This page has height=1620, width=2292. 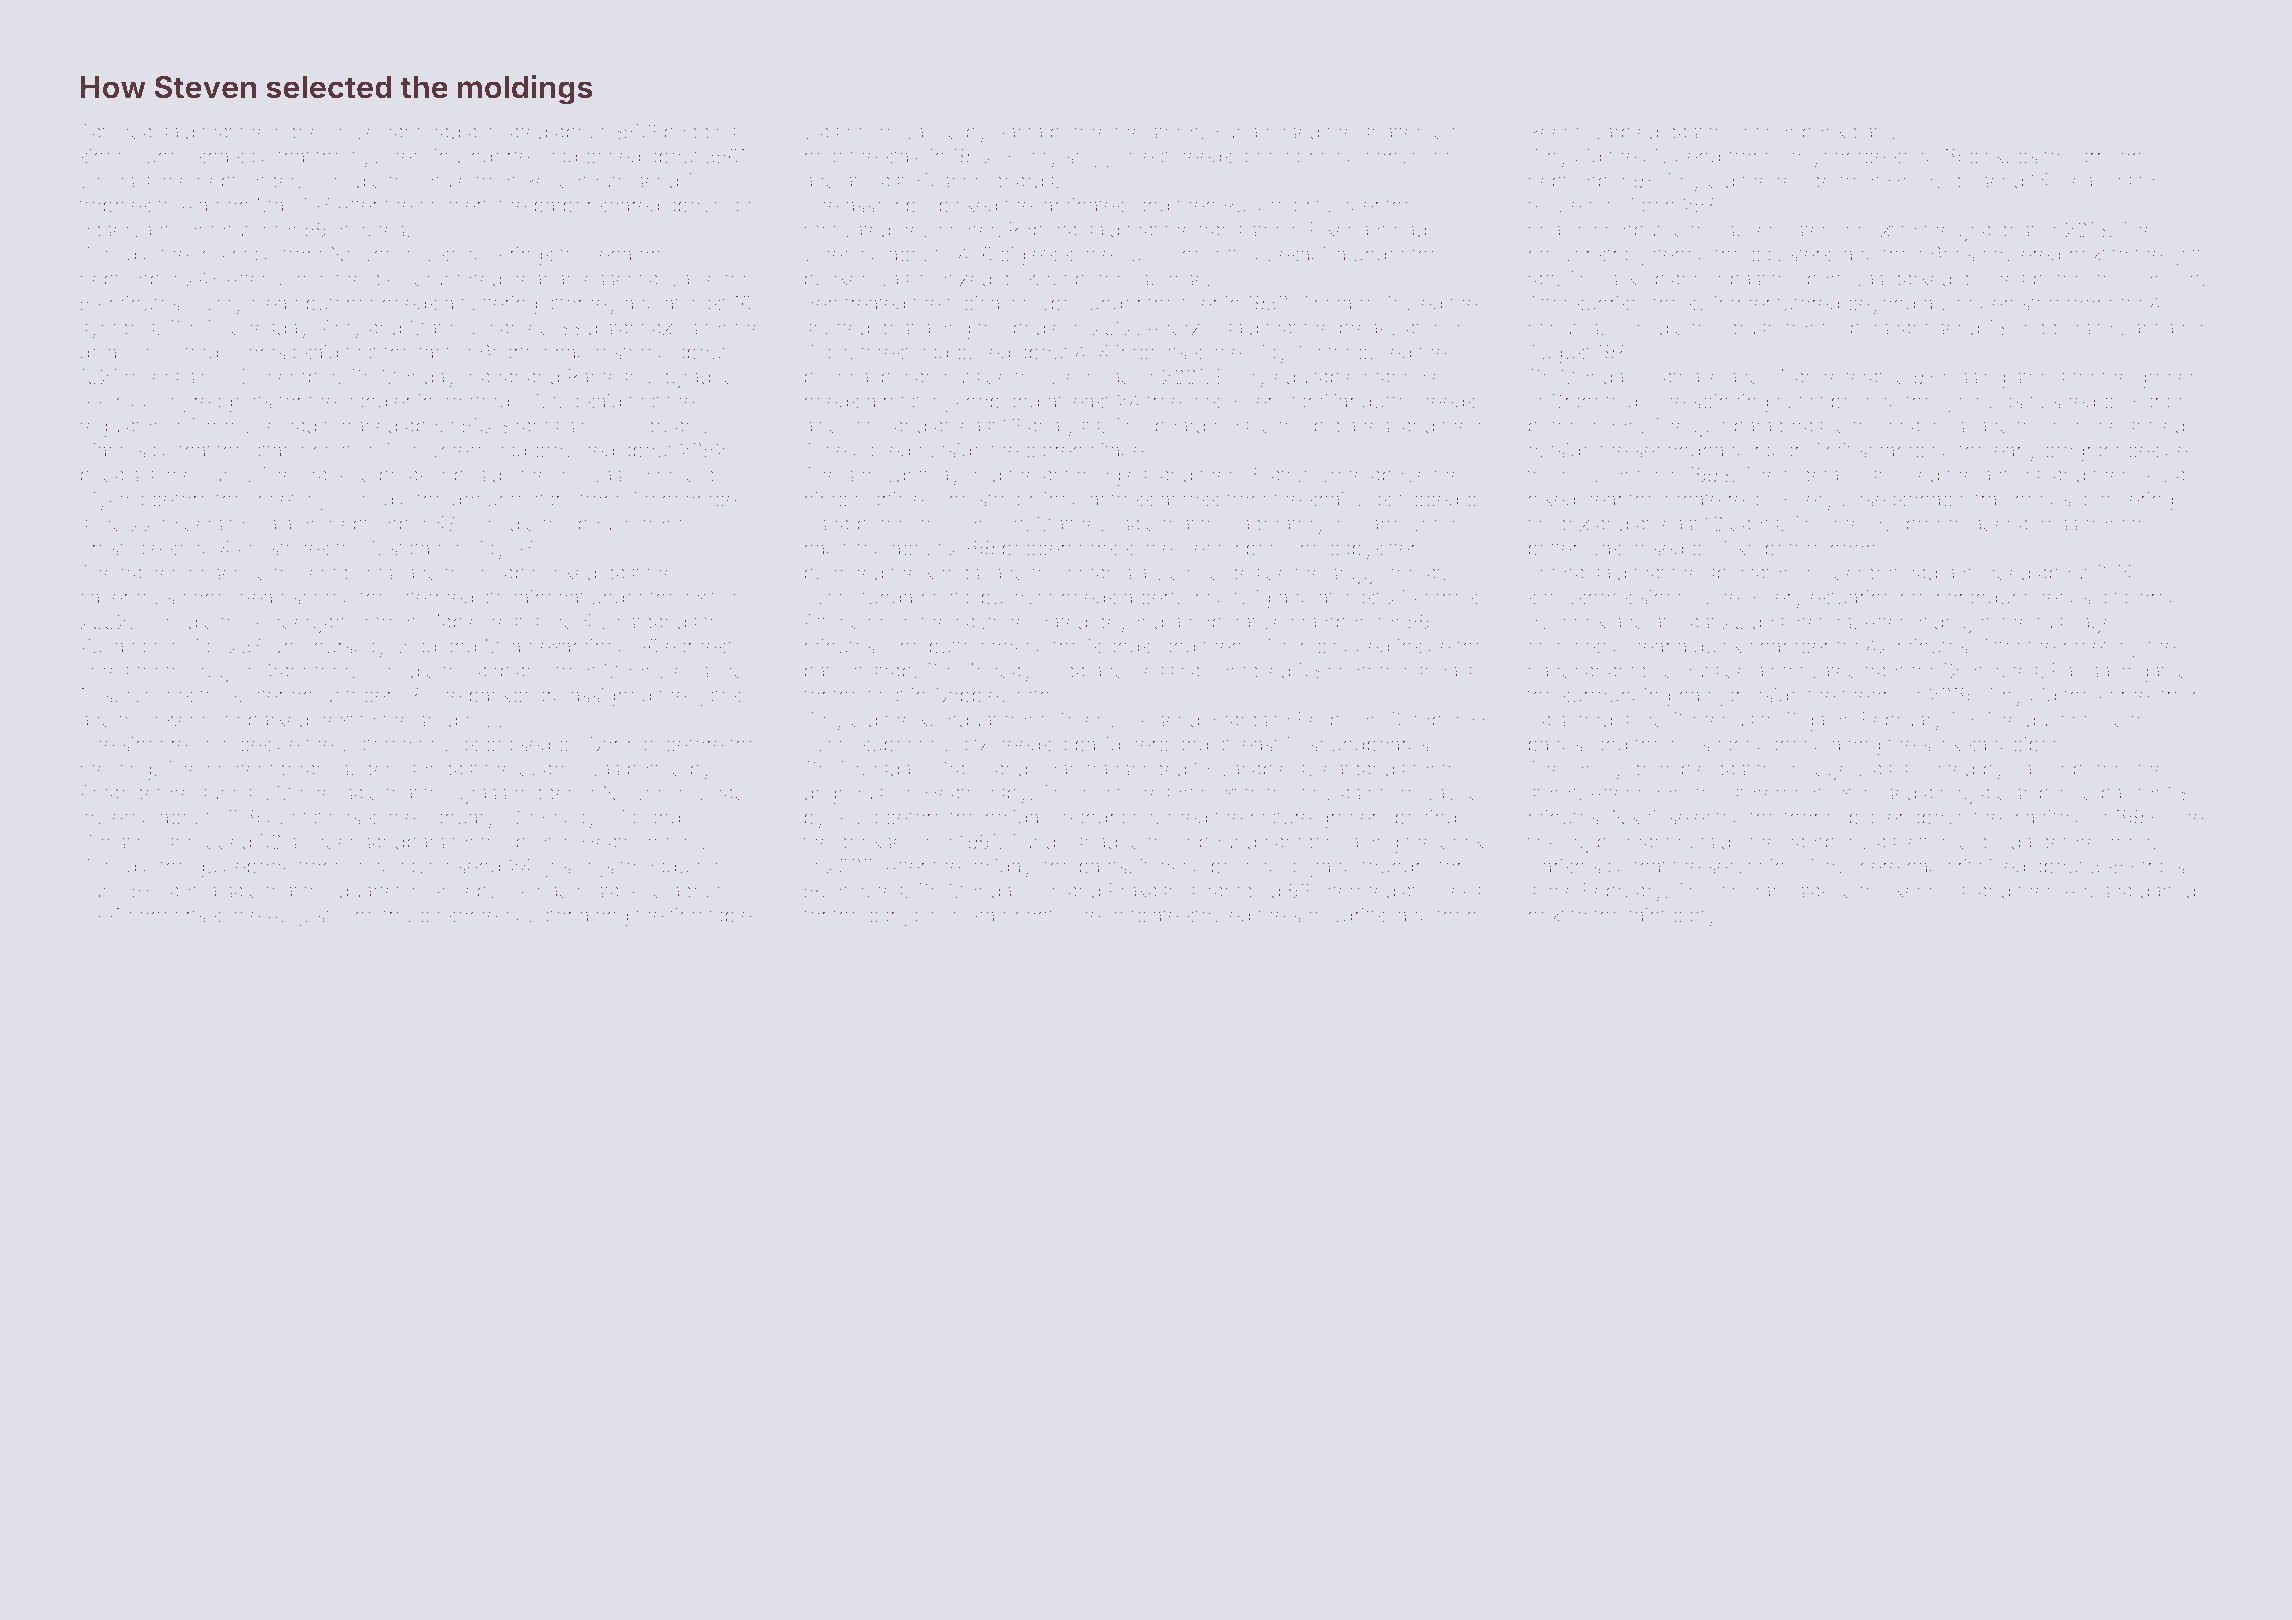 What do you see at coordinates (351, 572) in the page?
I see `emblems` at bounding box center [351, 572].
